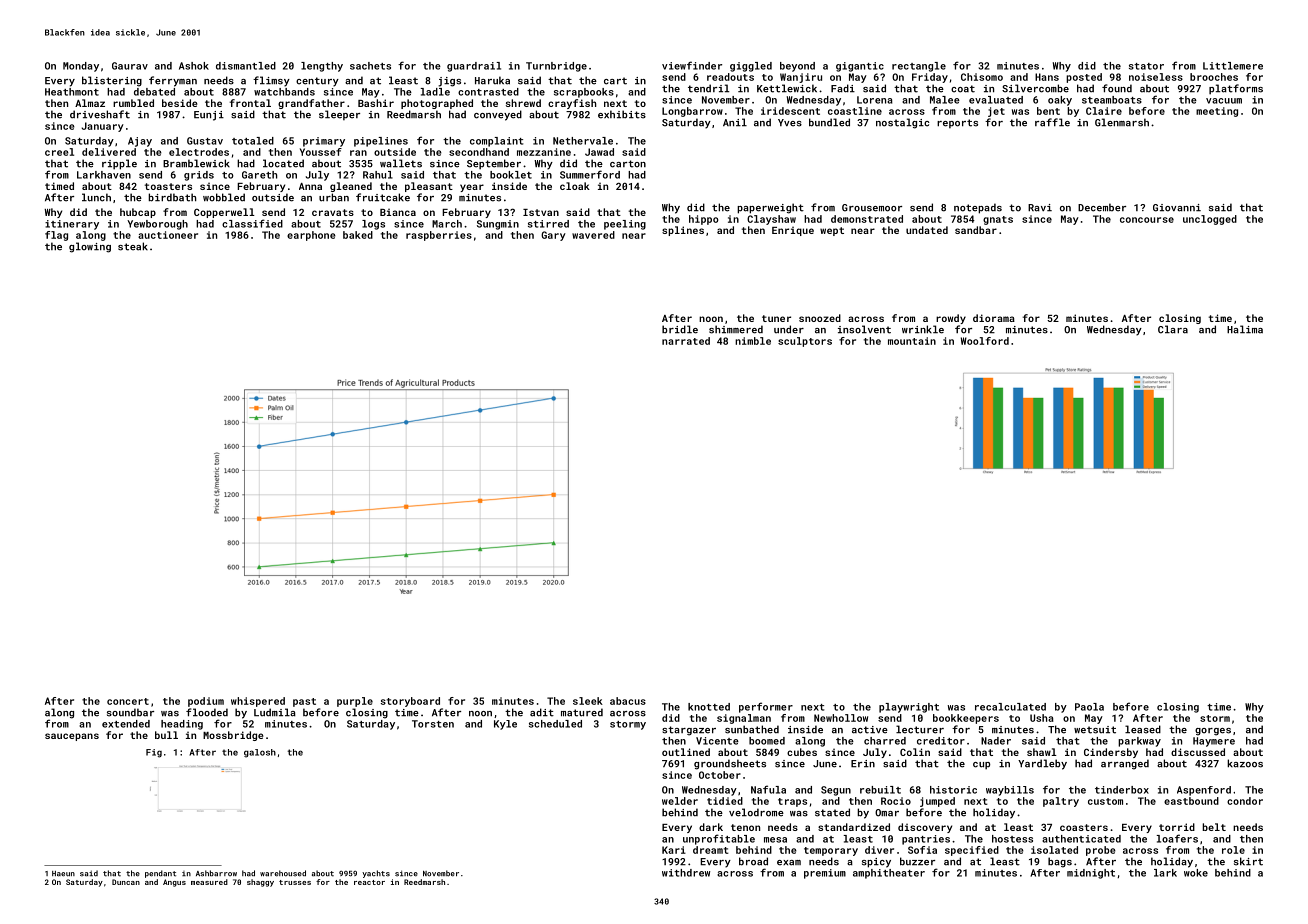 Image resolution: width=1308 pixels, height=924 pixels. I want to click on shaggy, so click(260, 883).
